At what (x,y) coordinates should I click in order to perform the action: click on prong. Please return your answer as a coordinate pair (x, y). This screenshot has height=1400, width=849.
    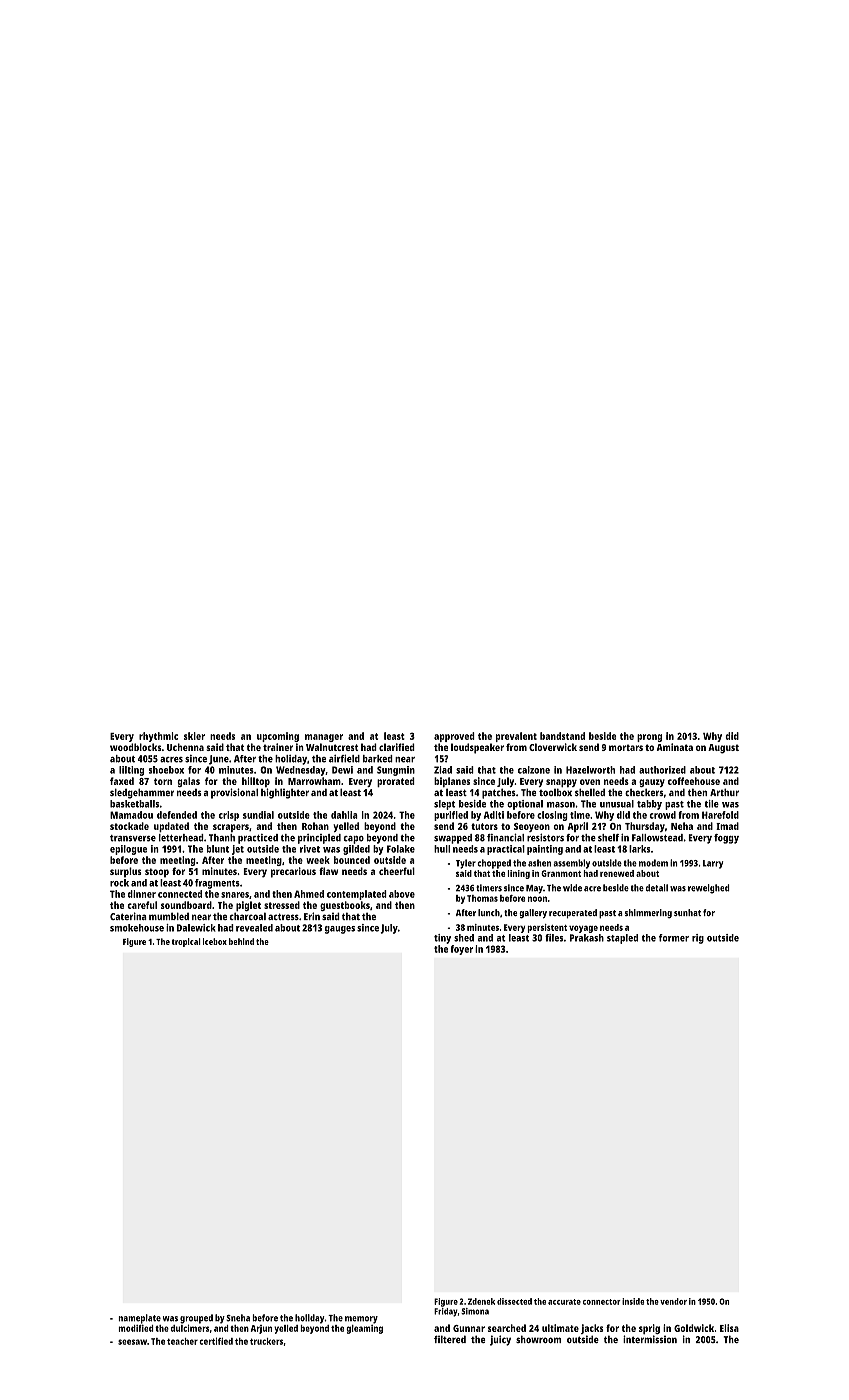
    Looking at the image, I should click on (649, 738).
